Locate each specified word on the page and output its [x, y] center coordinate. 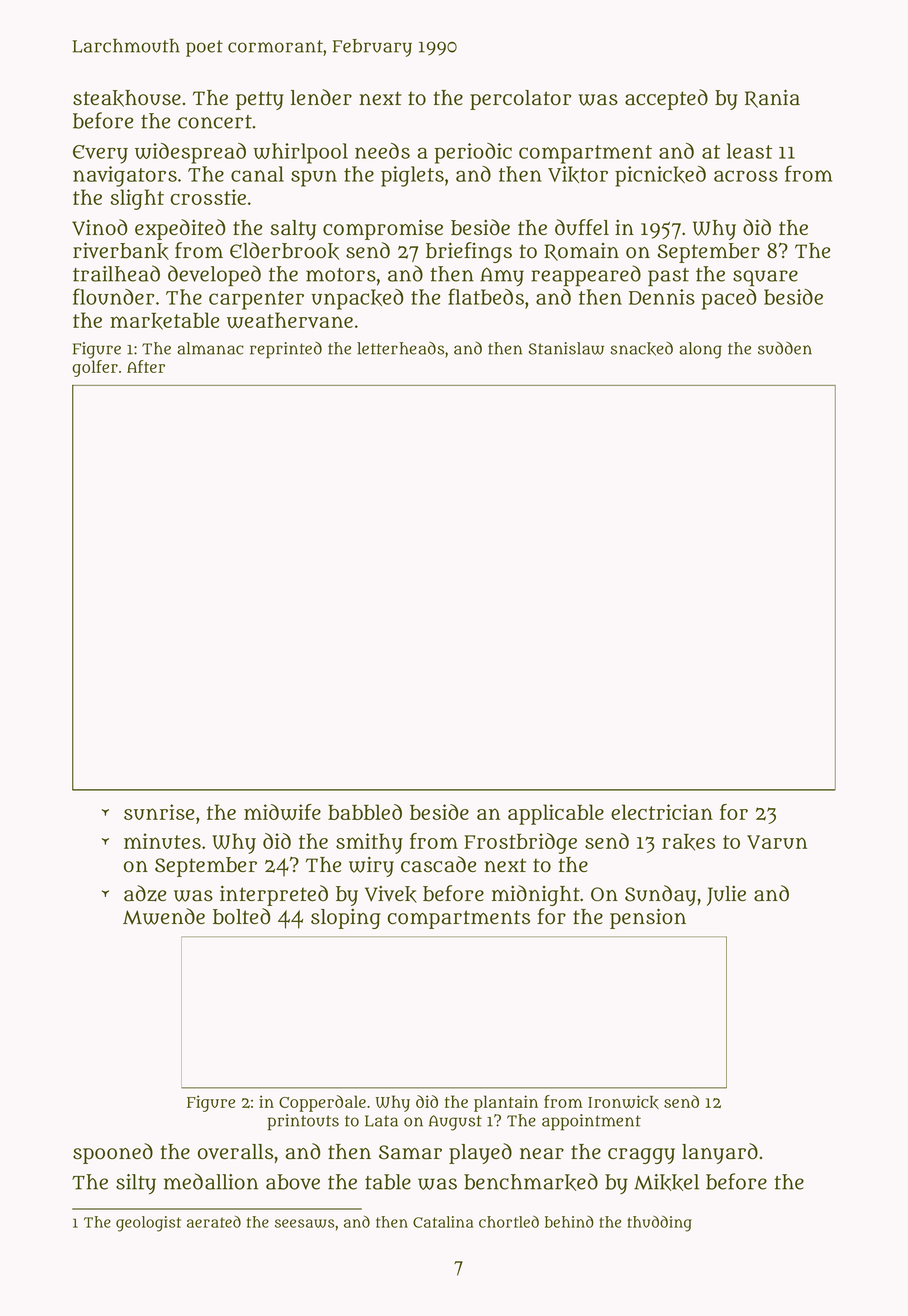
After [146, 366]
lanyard [720, 1153]
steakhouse [127, 98]
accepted [666, 99]
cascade [438, 864]
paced [728, 299]
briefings [469, 252]
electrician [662, 812]
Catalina [443, 1222]
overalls [235, 1152]
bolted [241, 916]
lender [321, 97]
